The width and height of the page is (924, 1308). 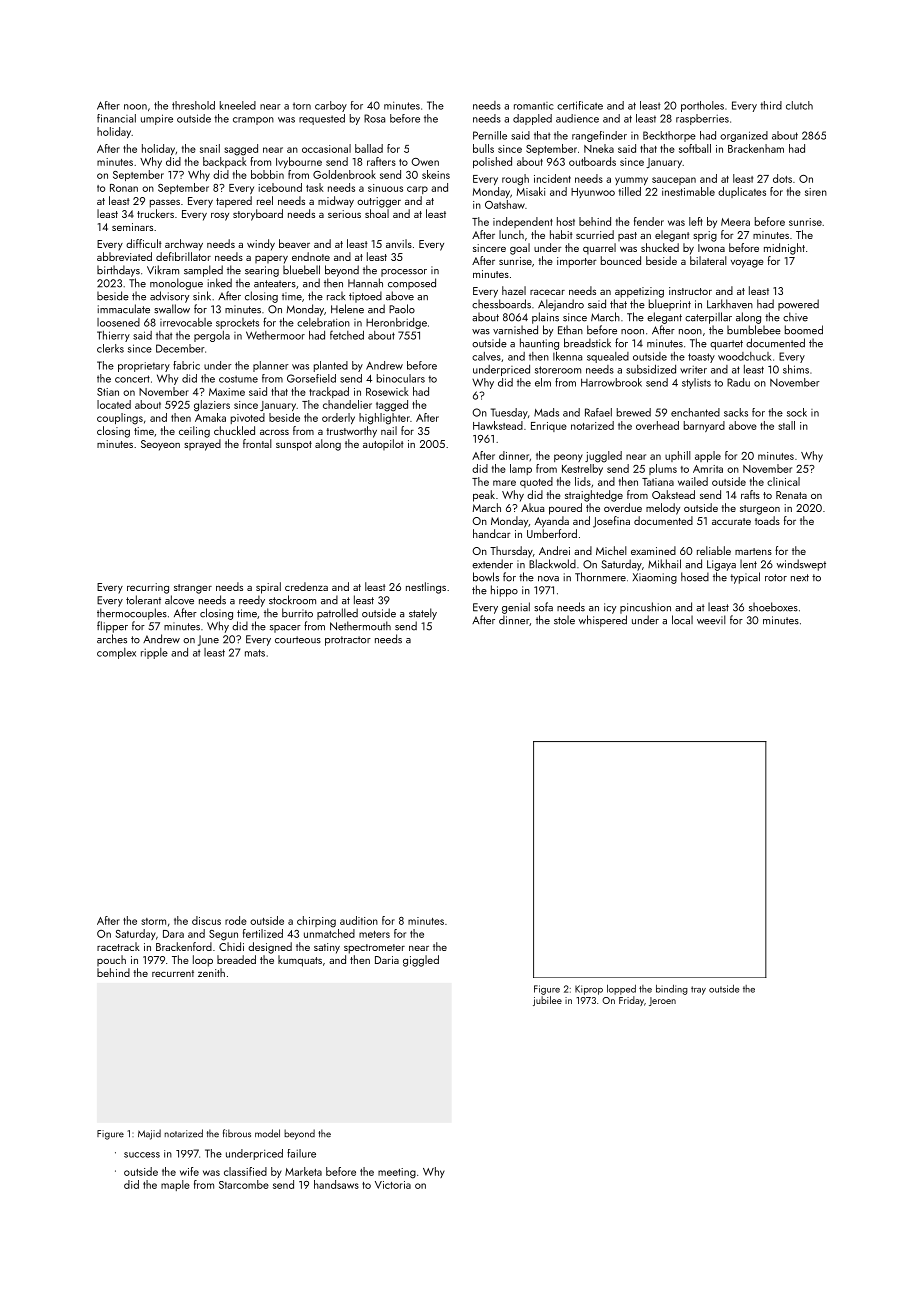 What do you see at coordinates (348, 641) in the page?
I see `protractor` at bounding box center [348, 641].
